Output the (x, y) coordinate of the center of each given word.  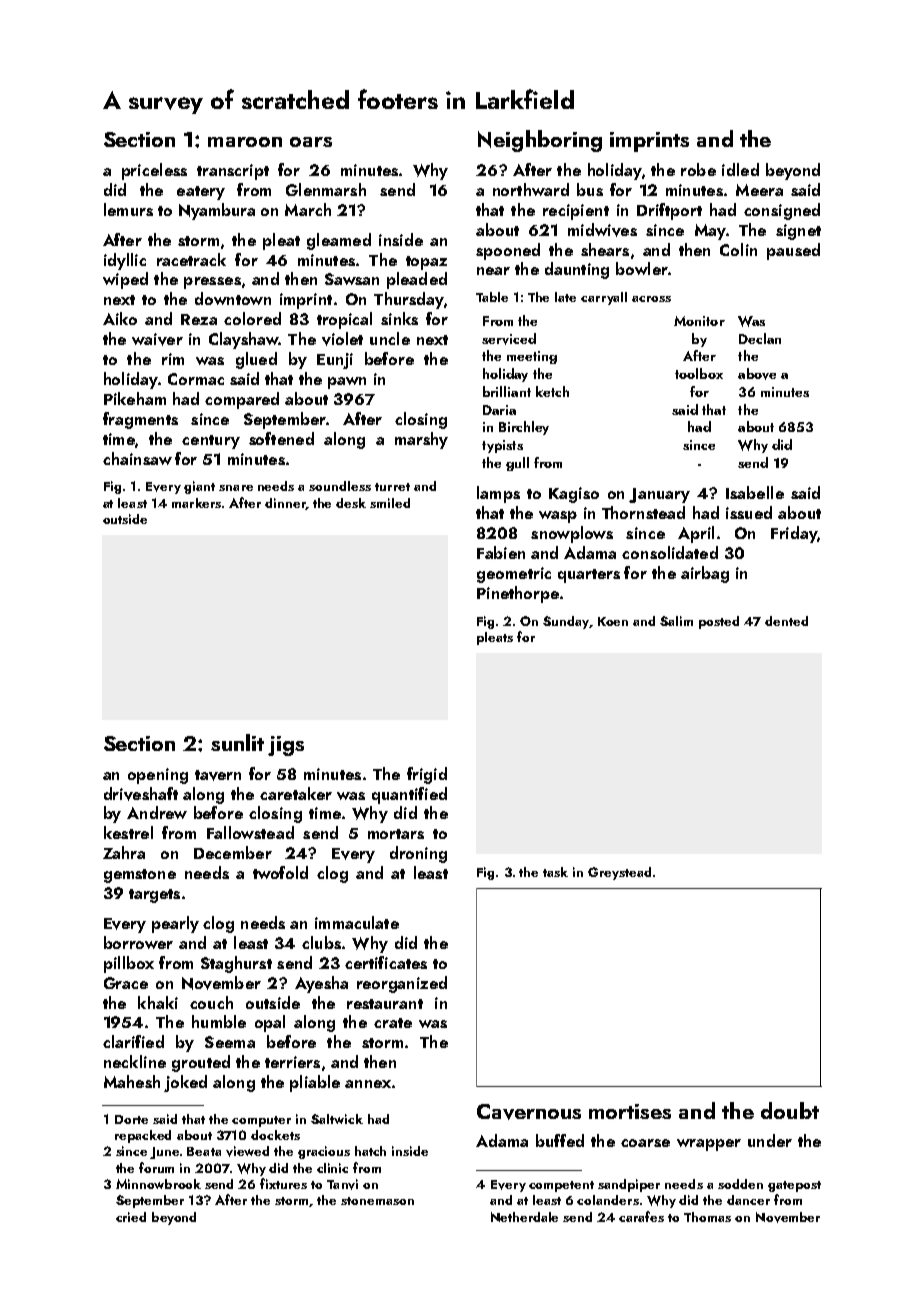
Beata (204, 1151)
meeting (532, 357)
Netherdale (524, 1217)
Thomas (707, 1217)
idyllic (125, 261)
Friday (794, 534)
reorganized (402, 984)
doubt (790, 1110)
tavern (218, 775)
